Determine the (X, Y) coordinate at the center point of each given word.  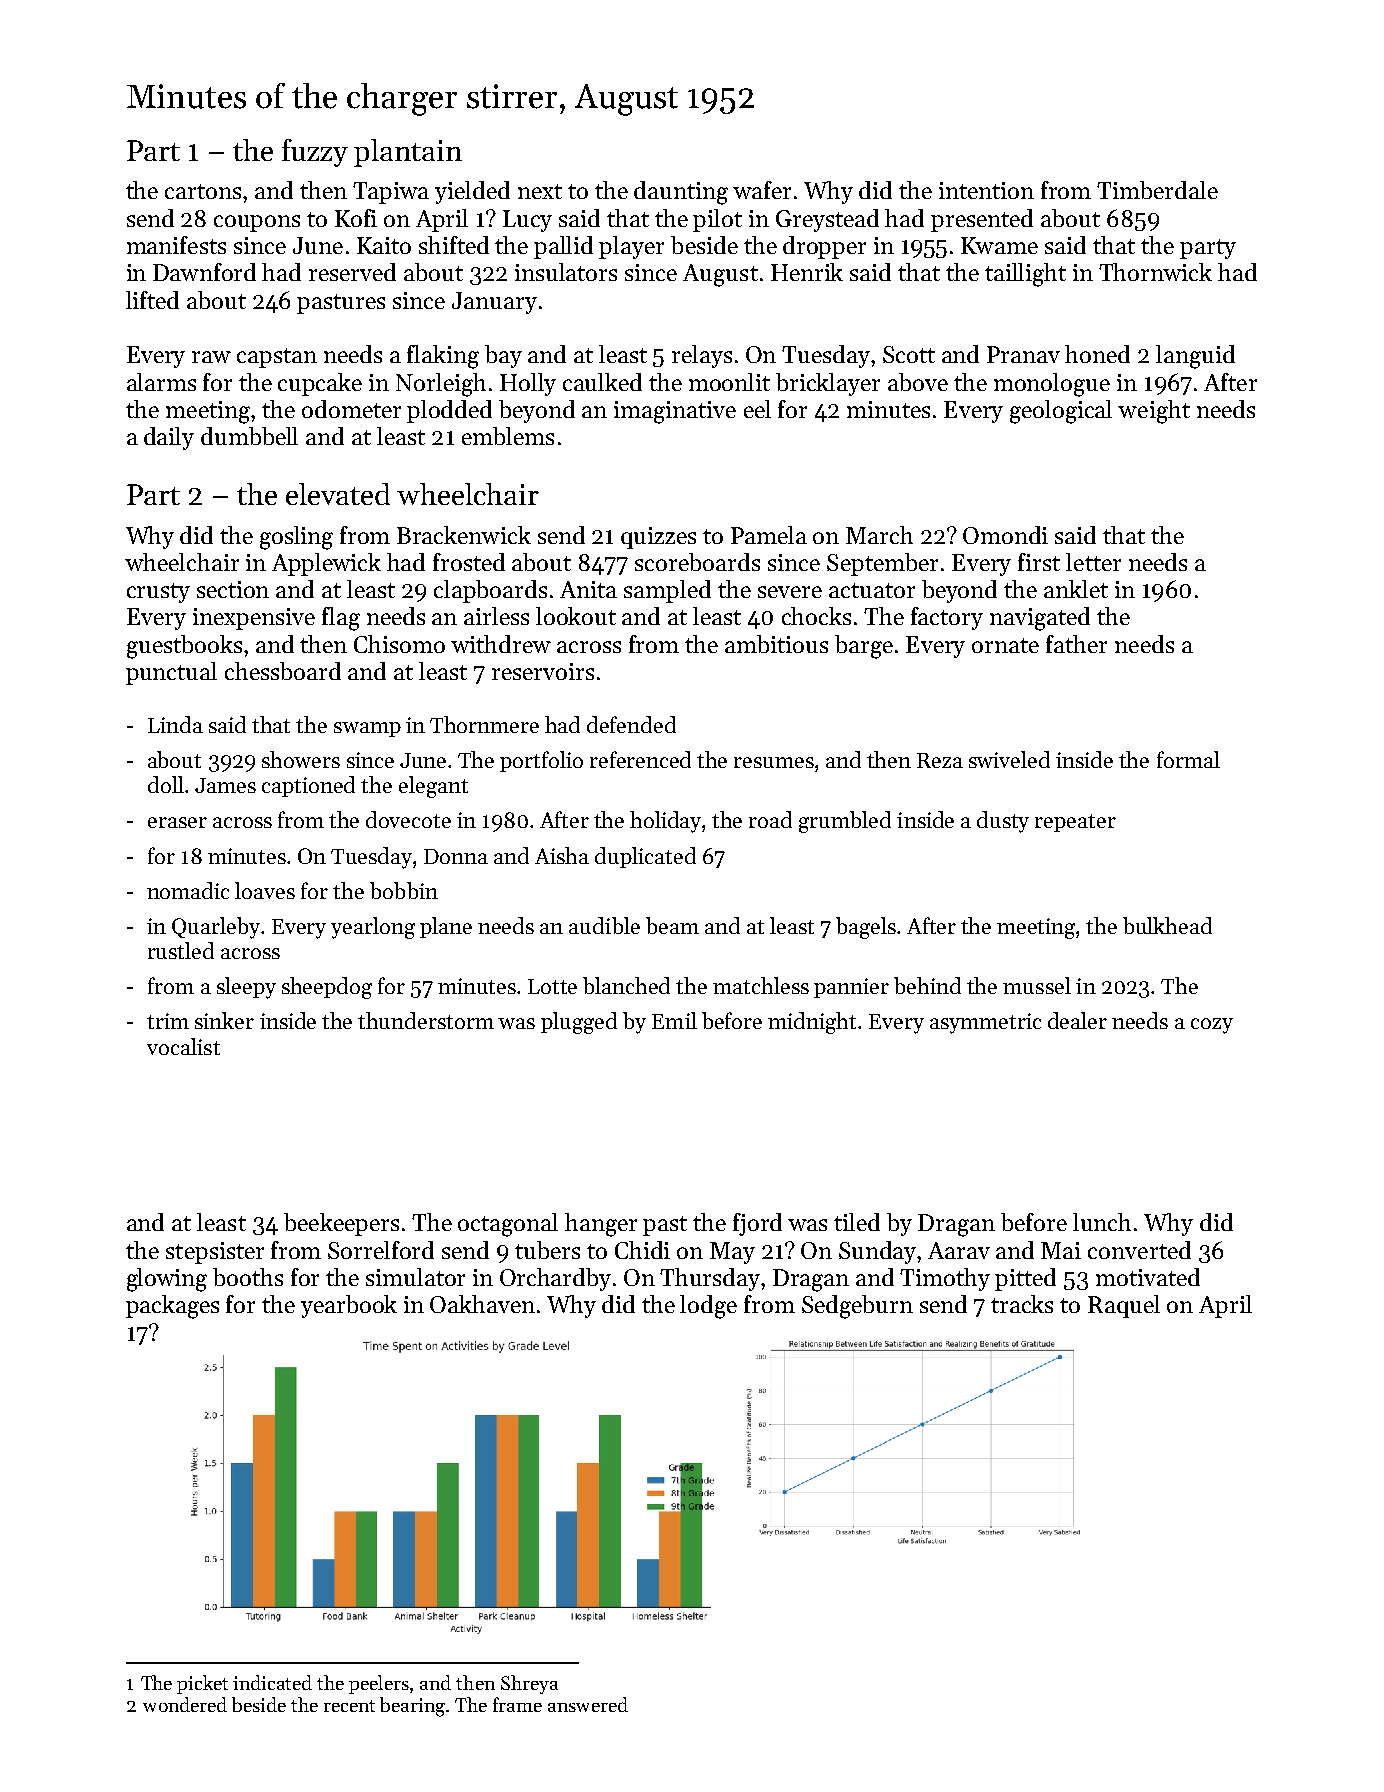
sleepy (246, 988)
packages (172, 1307)
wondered (185, 1704)
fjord (757, 1224)
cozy (1212, 1026)
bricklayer (828, 384)
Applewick (326, 564)
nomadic (188, 890)
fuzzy (315, 153)
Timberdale (1157, 190)
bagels (866, 928)
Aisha (562, 855)
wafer (762, 190)
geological (1061, 412)
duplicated (645, 857)
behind (927, 985)
